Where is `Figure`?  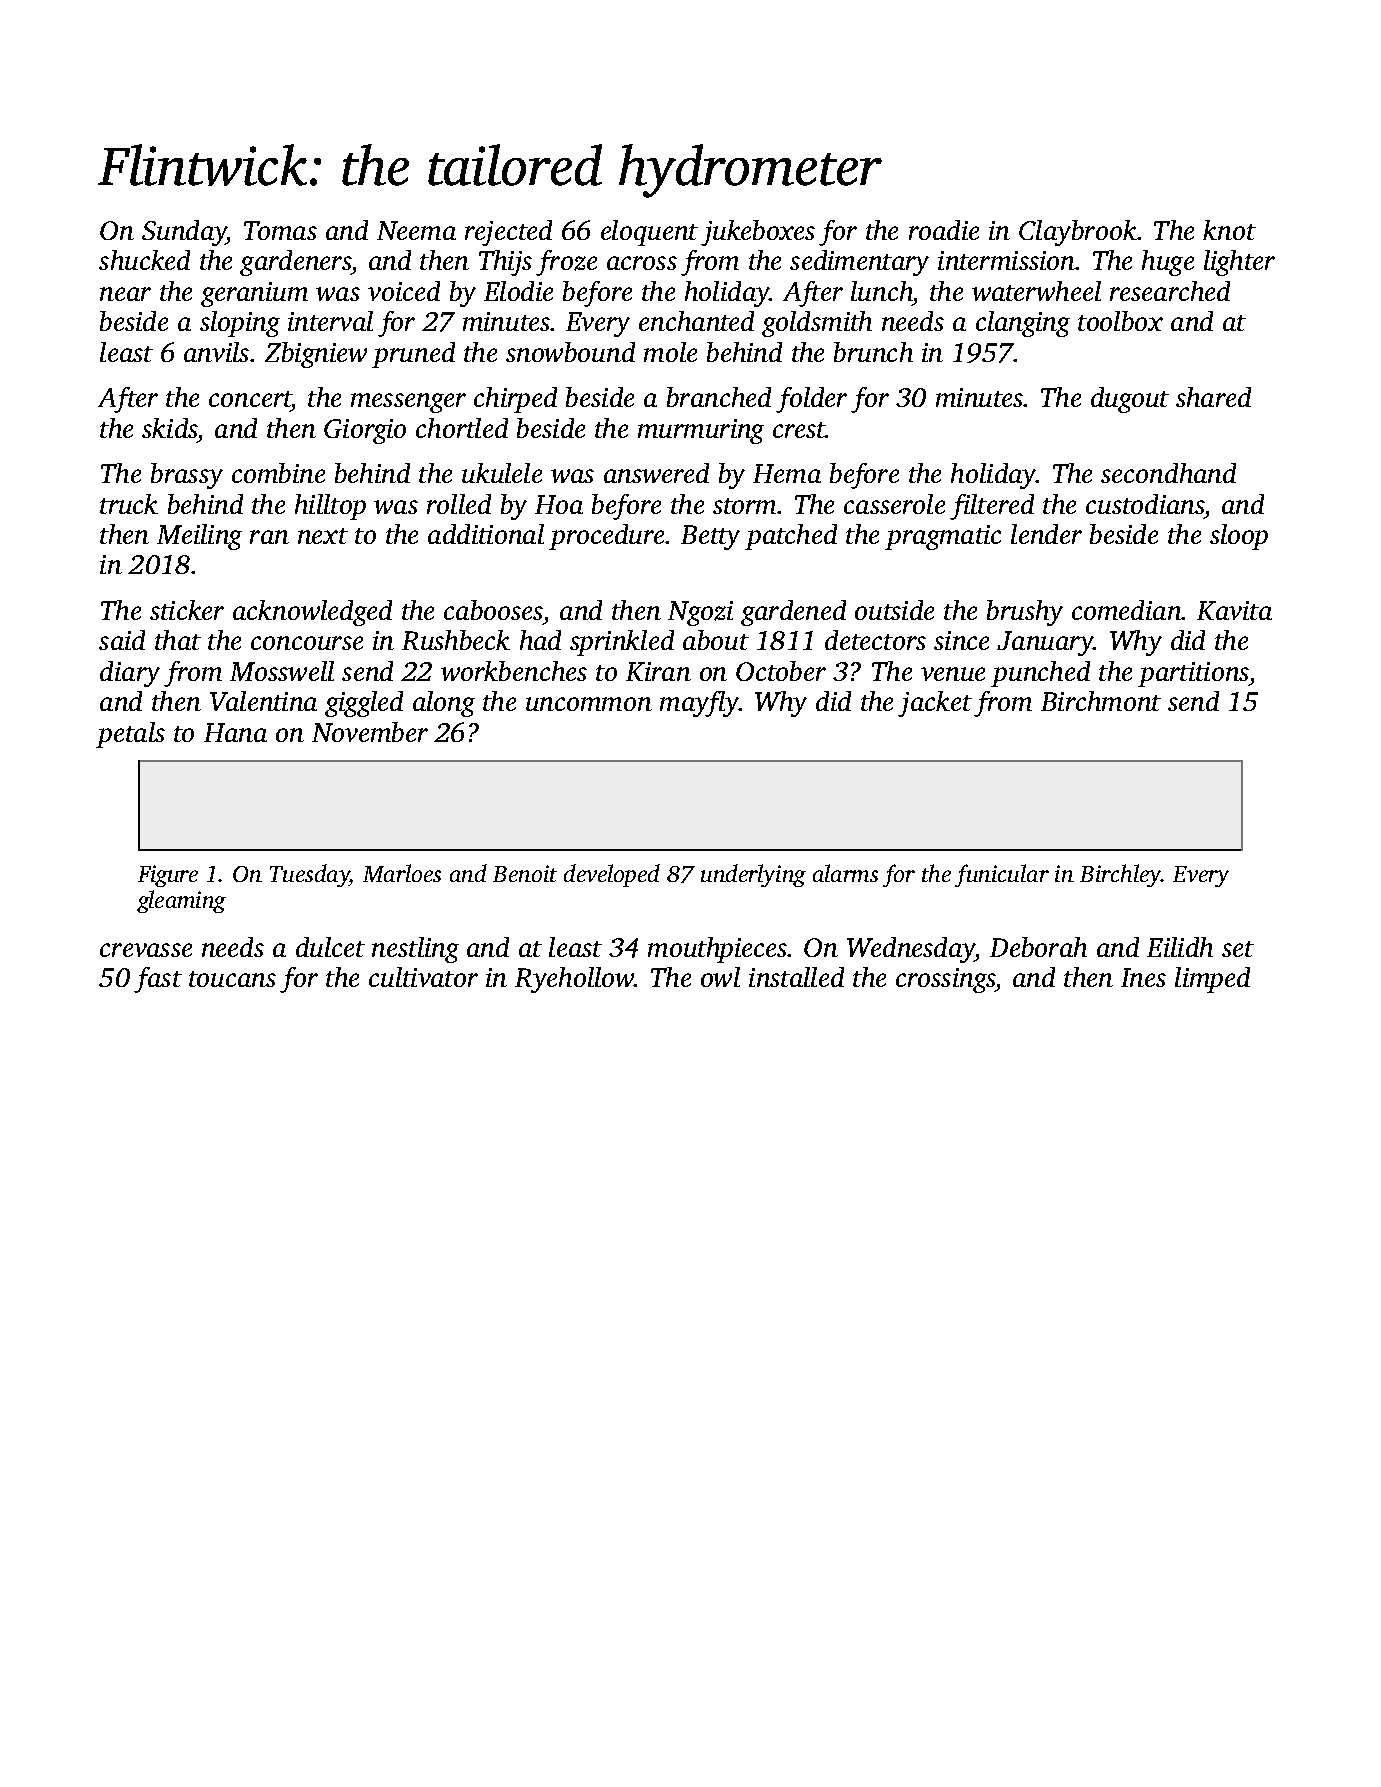
Figure is located at coordinates (168, 876).
